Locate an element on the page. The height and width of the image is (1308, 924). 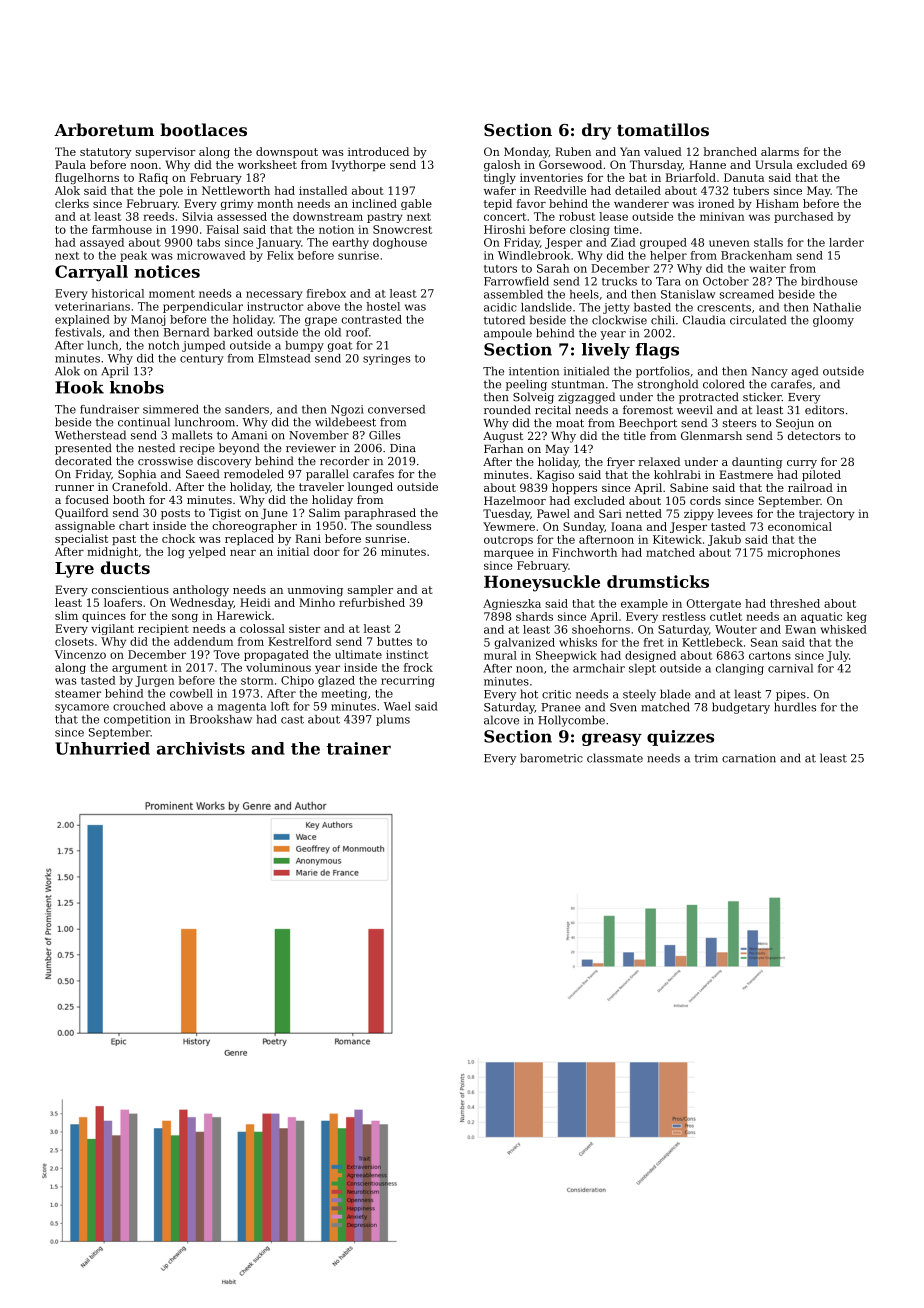
runner is located at coordinates (74, 488).
